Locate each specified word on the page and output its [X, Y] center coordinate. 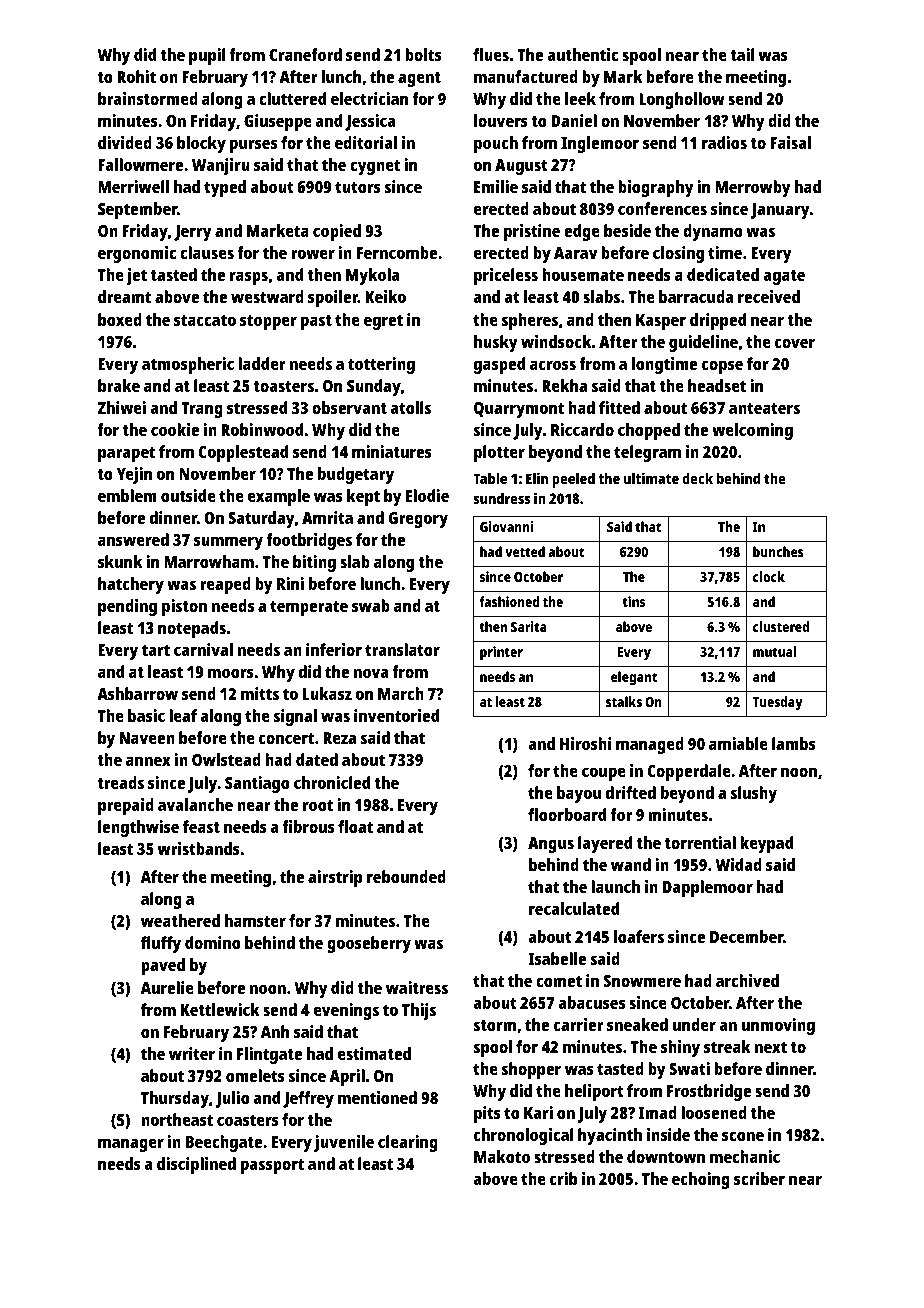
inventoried [396, 715]
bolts [423, 54]
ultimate [651, 478]
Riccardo [582, 429]
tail [742, 54]
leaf [183, 715]
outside [188, 495]
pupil [207, 56]
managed [650, 745]
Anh [275, 1031]
